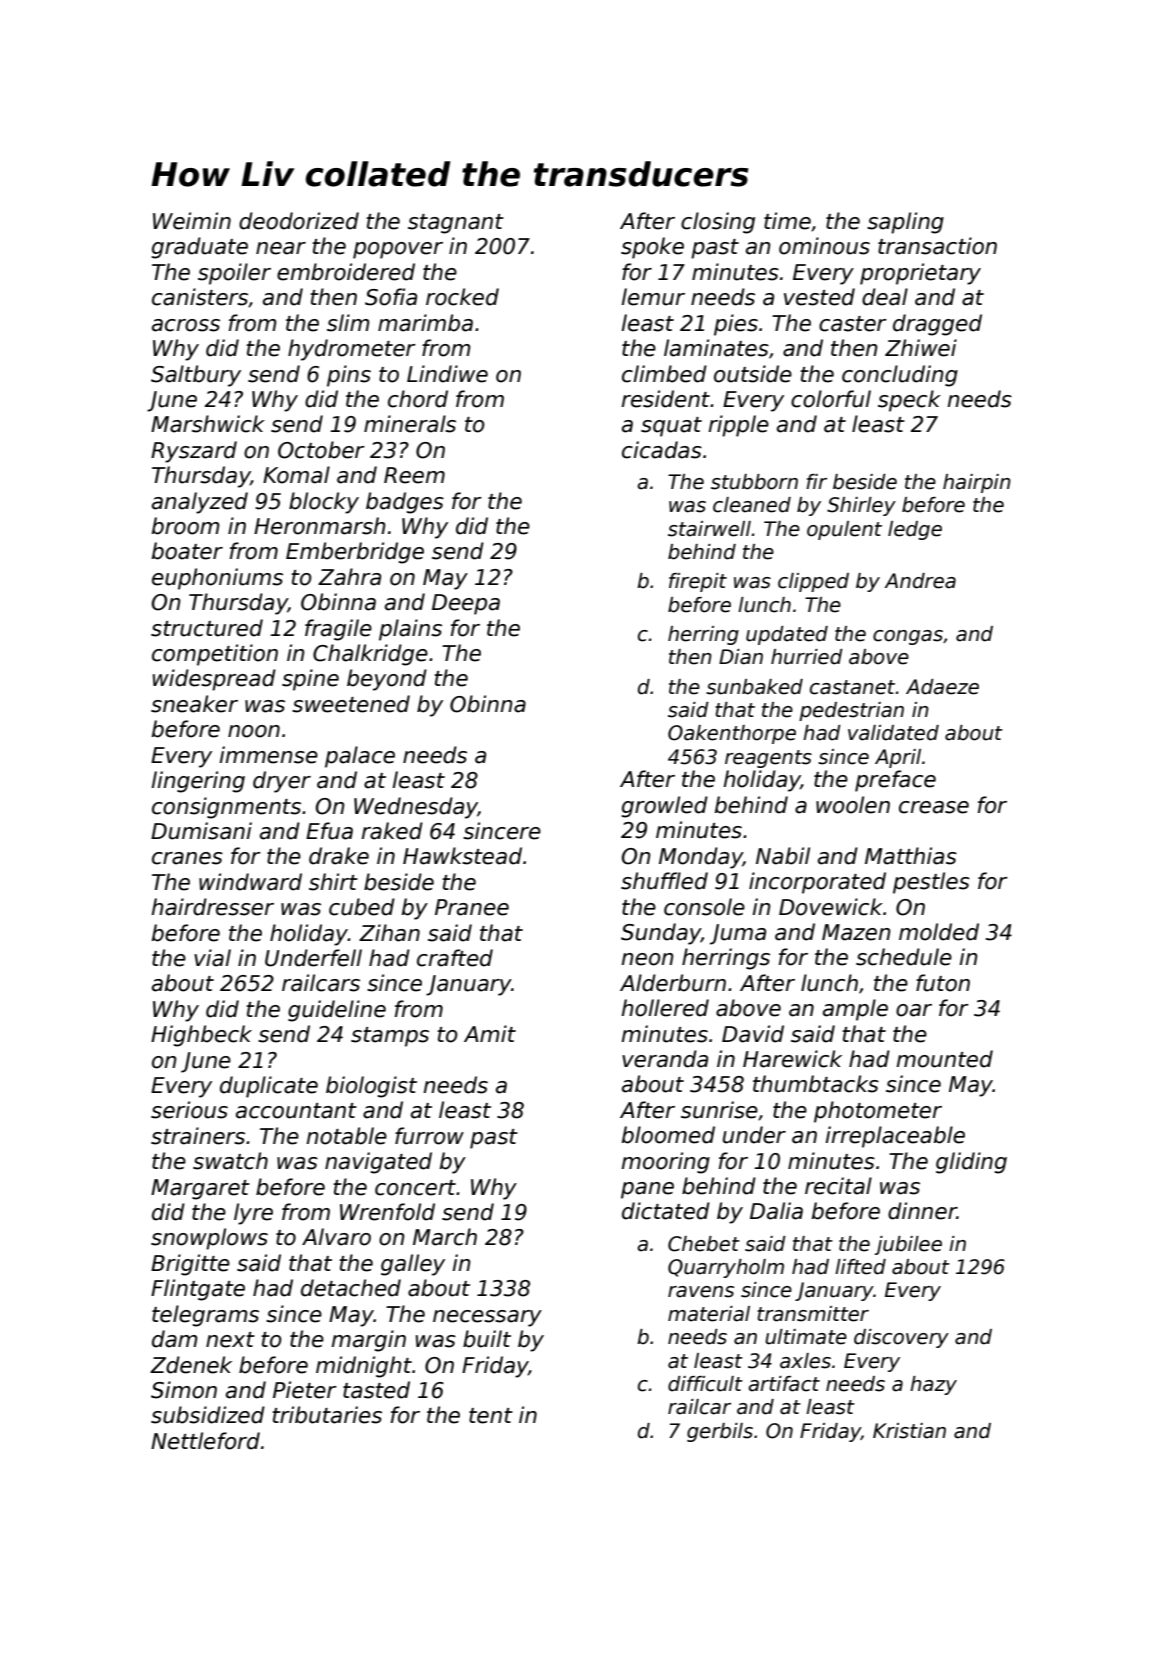 The image size is (1165, 1654). What do you see at coordinates (447, 374) in the document?
I see `Lindiwe` at bounding box center [447, 374].
